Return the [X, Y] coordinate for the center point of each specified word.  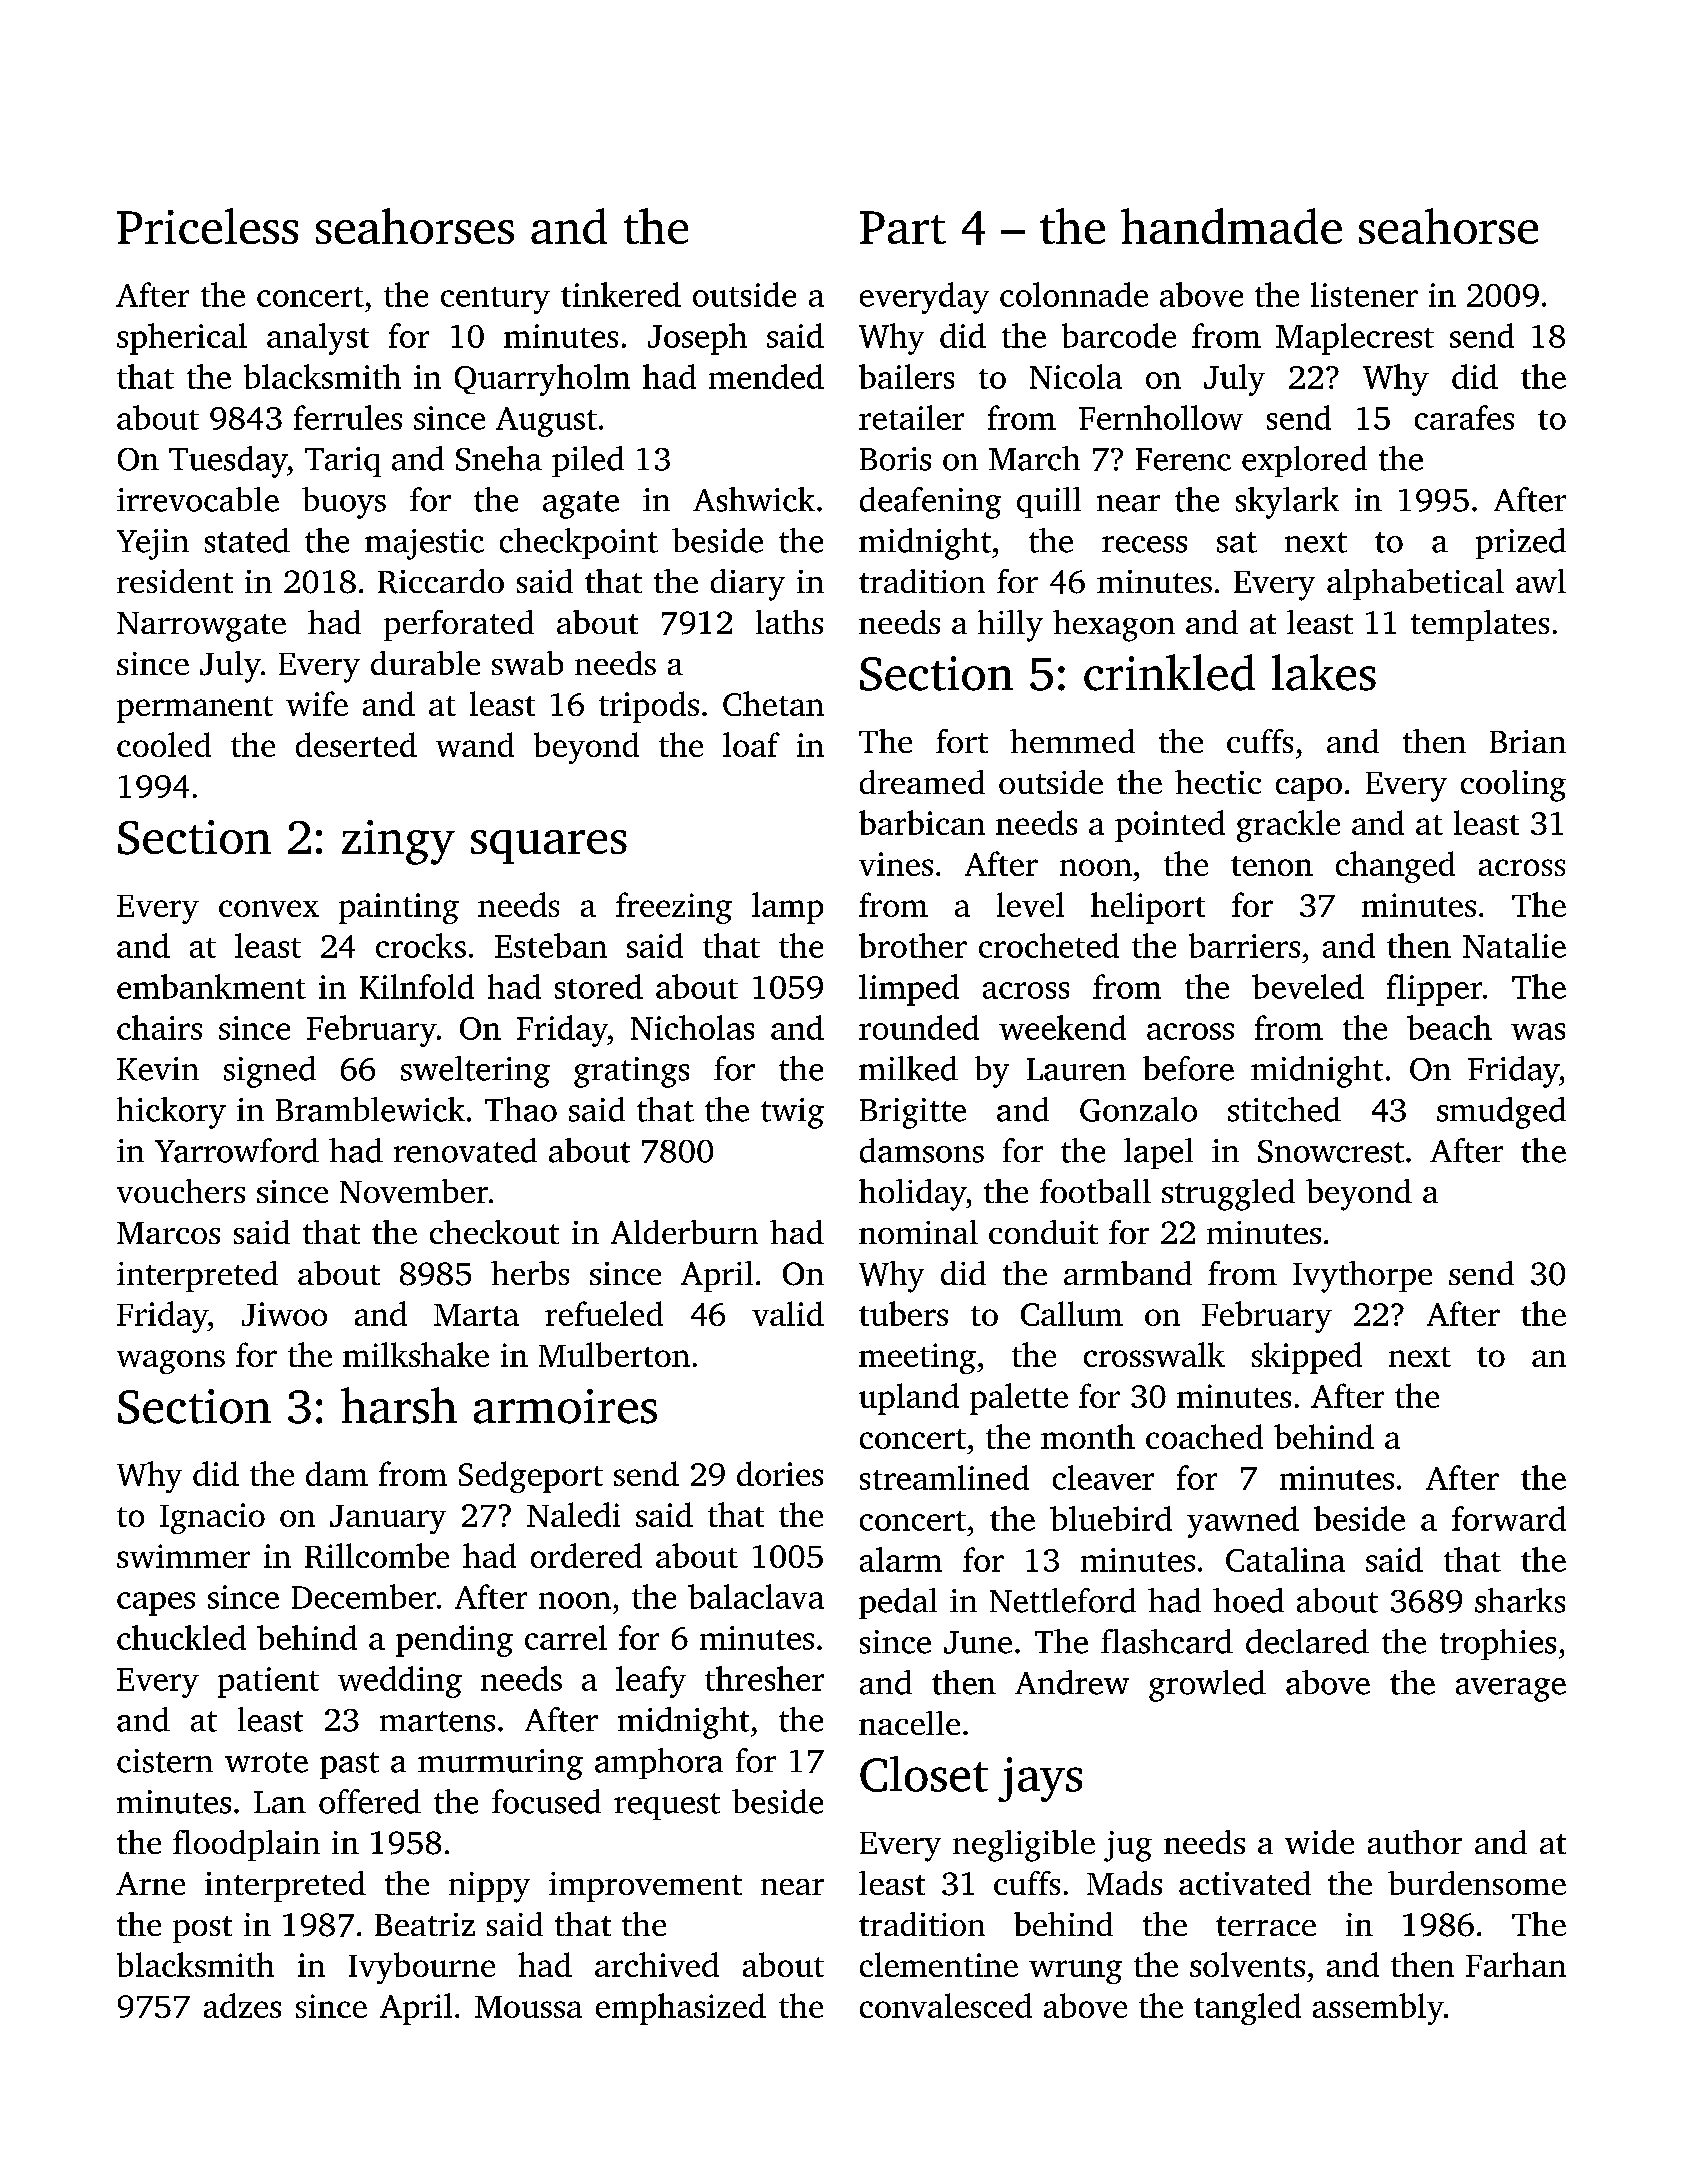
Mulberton [614, 1354]
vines [896, 864]
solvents [1247, 1964]
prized [1521, 543]
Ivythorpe [1362, 1277]
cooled [164, 744]
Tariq [343, 462]
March [1034, 458]
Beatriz [425, 1924]
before [1188, 1068]
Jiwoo [284, 1314]
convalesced [946, 2005]
